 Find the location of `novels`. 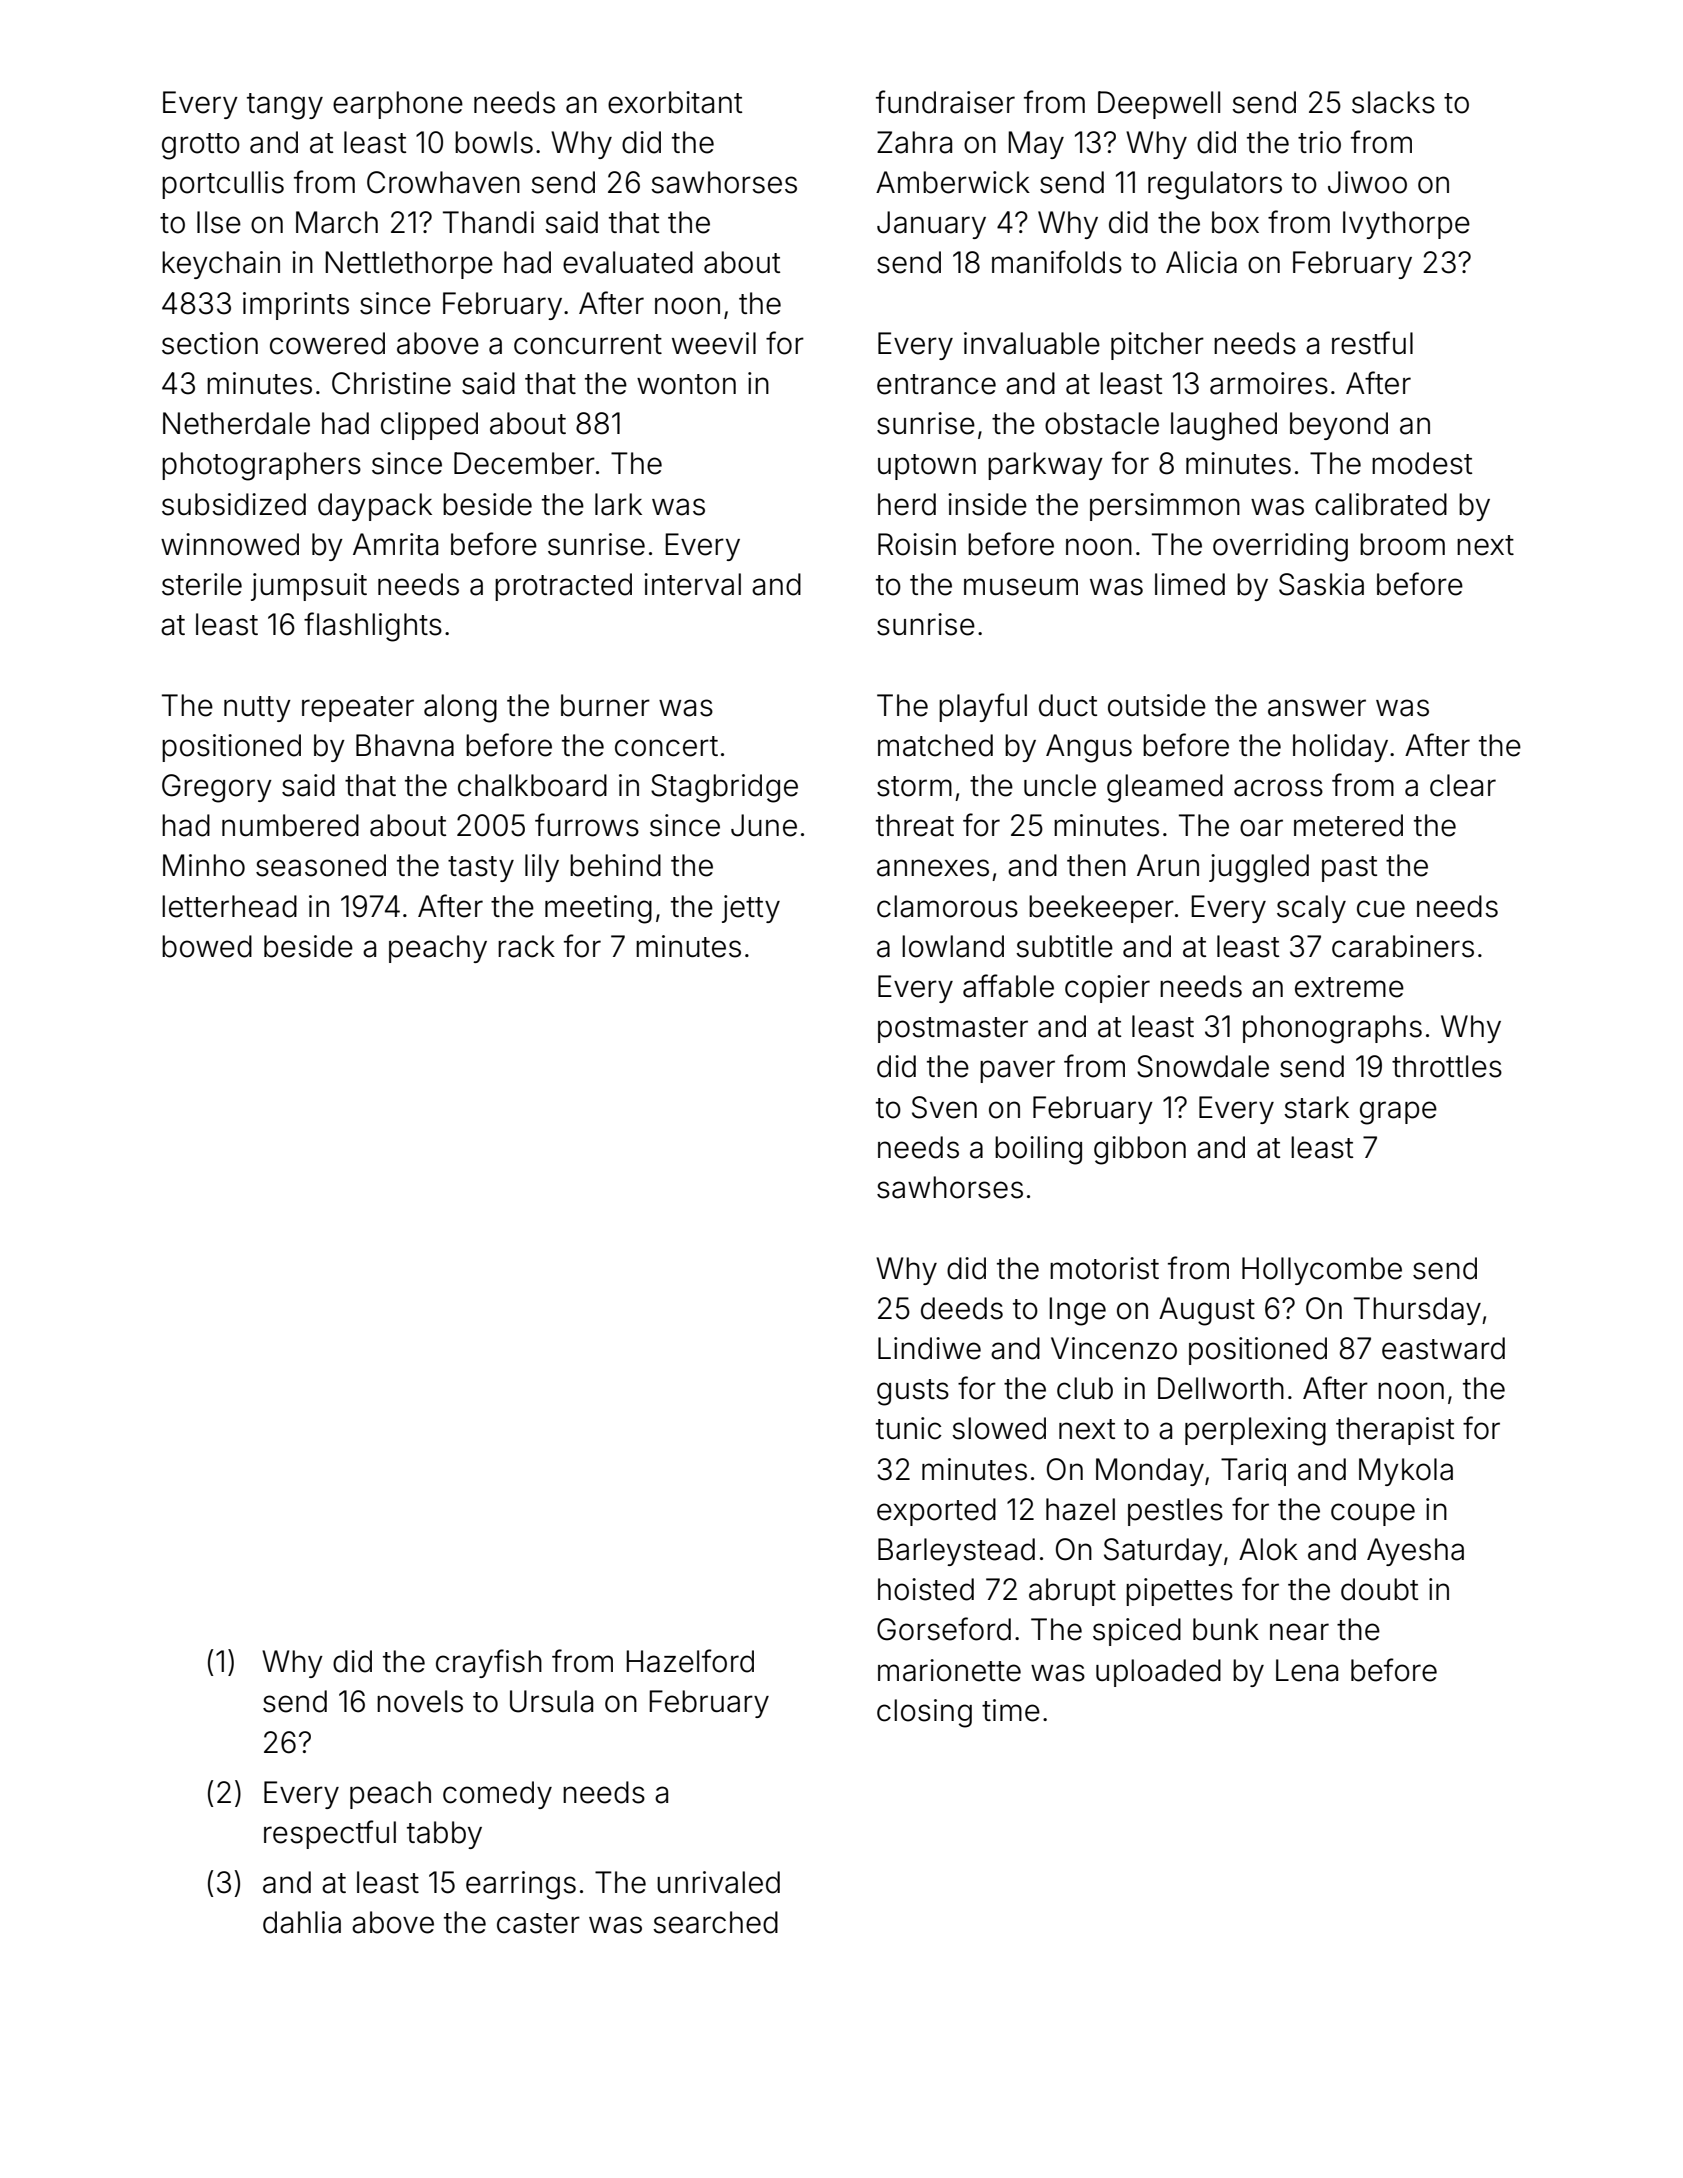

novels is located at coordinates (420, 1701).
